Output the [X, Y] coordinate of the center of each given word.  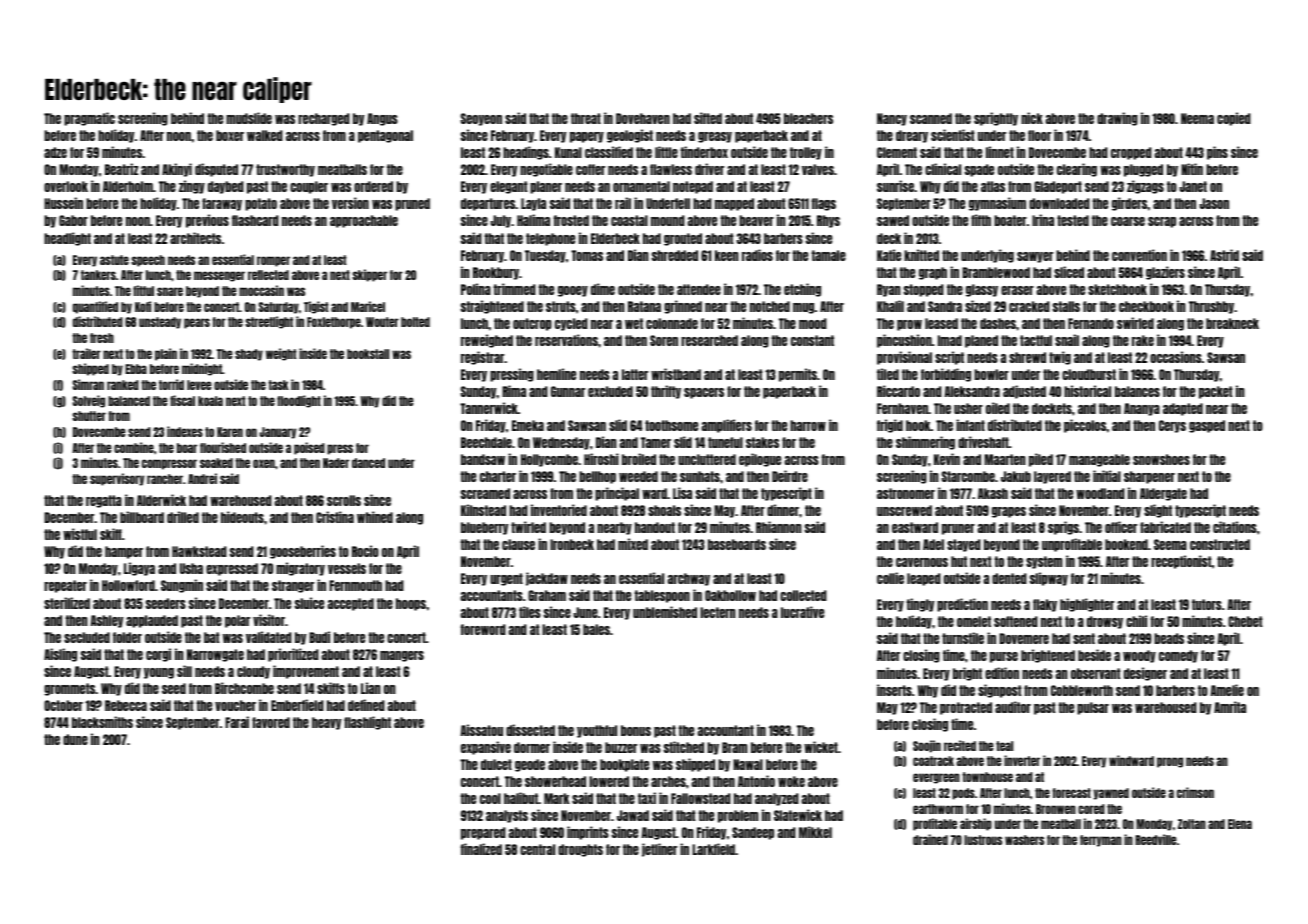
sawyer [1035, 257]
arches [668, 781]
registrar [482, 358]
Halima [533, 220]
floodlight [299, 401]
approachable [364, 221]
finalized [481, 849]
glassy [982, 290]
